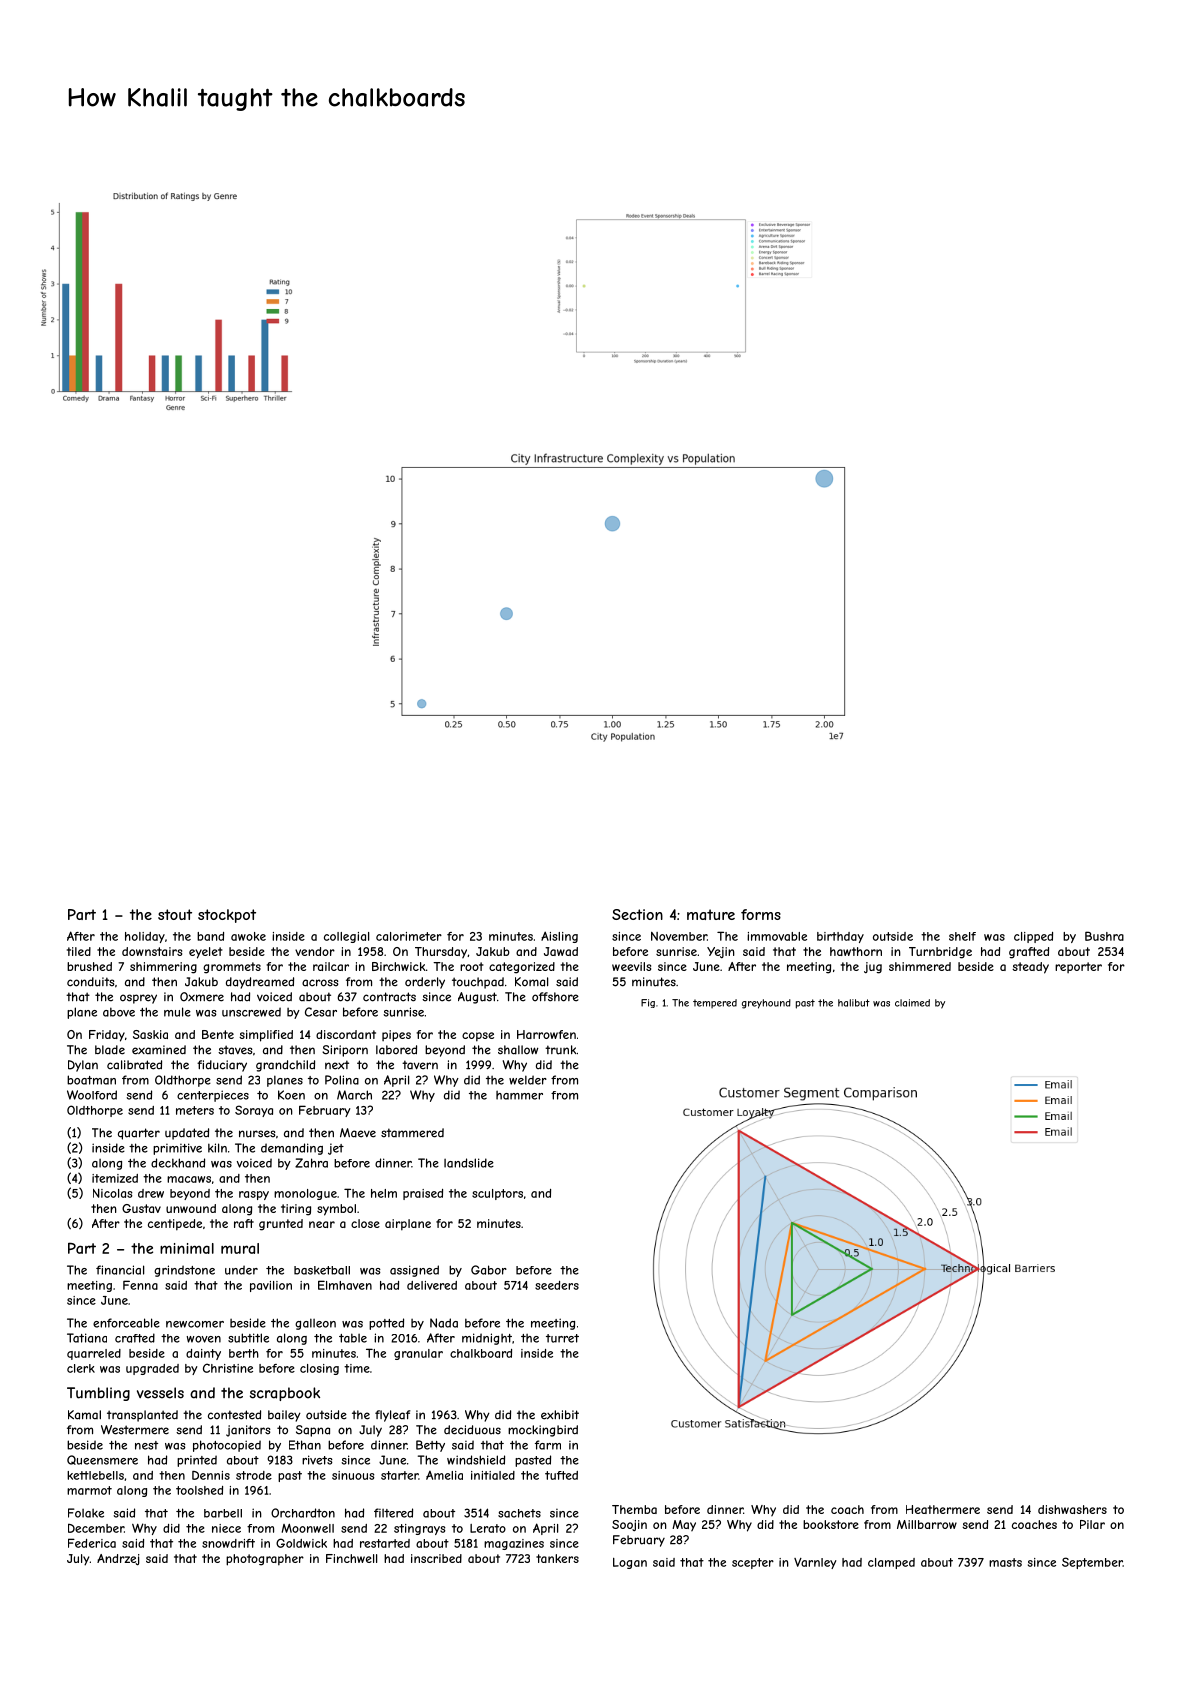  What do you see at coordinates (531, 982) in the page?
I see `Komal` at bounding box center [531, 982].
